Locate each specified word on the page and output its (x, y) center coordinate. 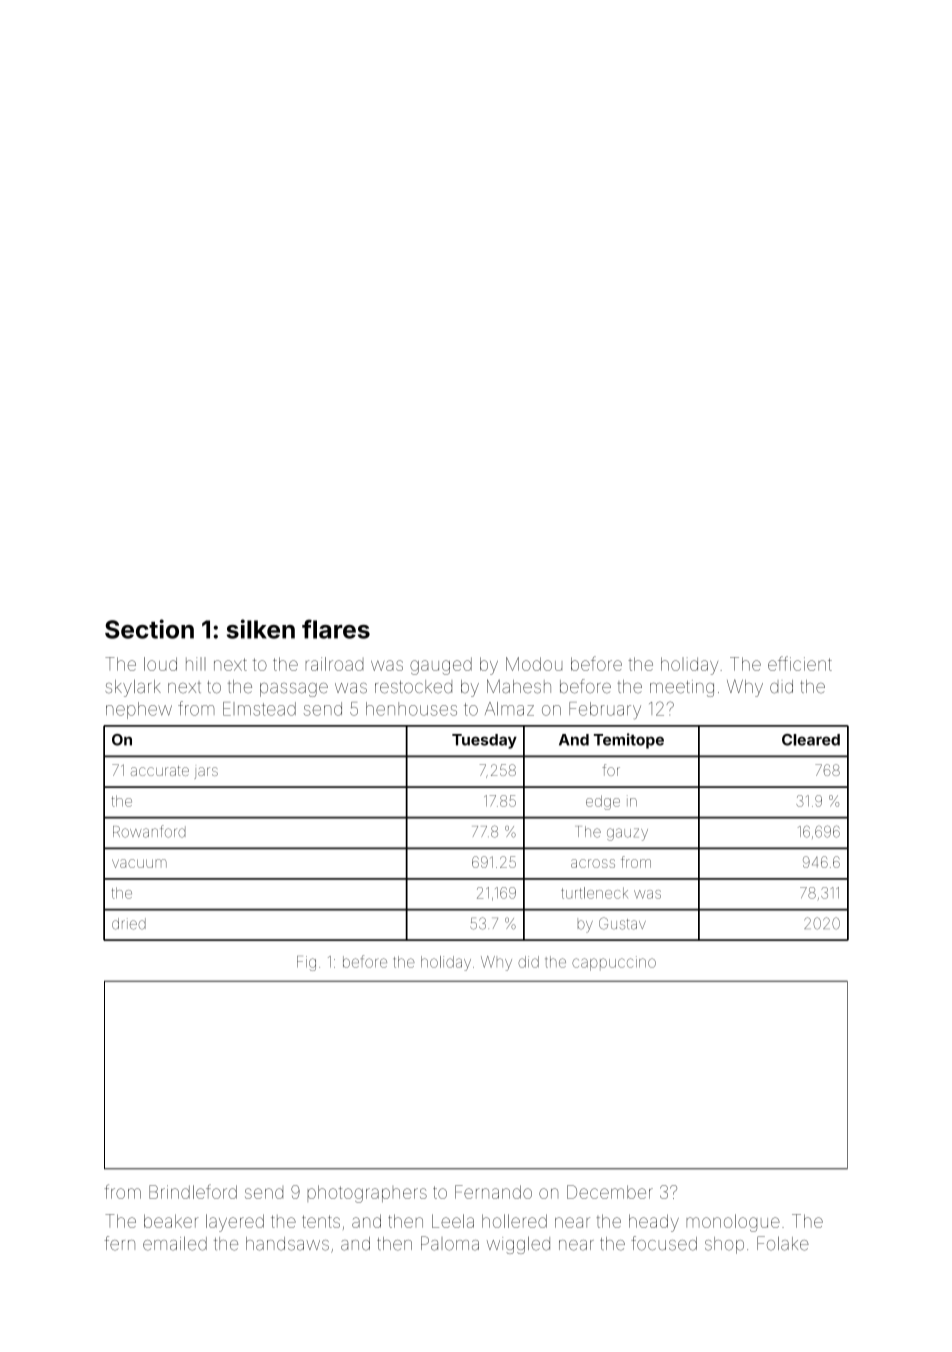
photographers (367, 1194)
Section (149, 629)
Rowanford (149, 831)
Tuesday (484, 741)
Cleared (811, 740)
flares (336, 629)
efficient (800, 663)
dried (129, 924)
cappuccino (614, 963)
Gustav (622, 923)
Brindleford (193, 1191)
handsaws (287, 1244)
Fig (306, 963)
